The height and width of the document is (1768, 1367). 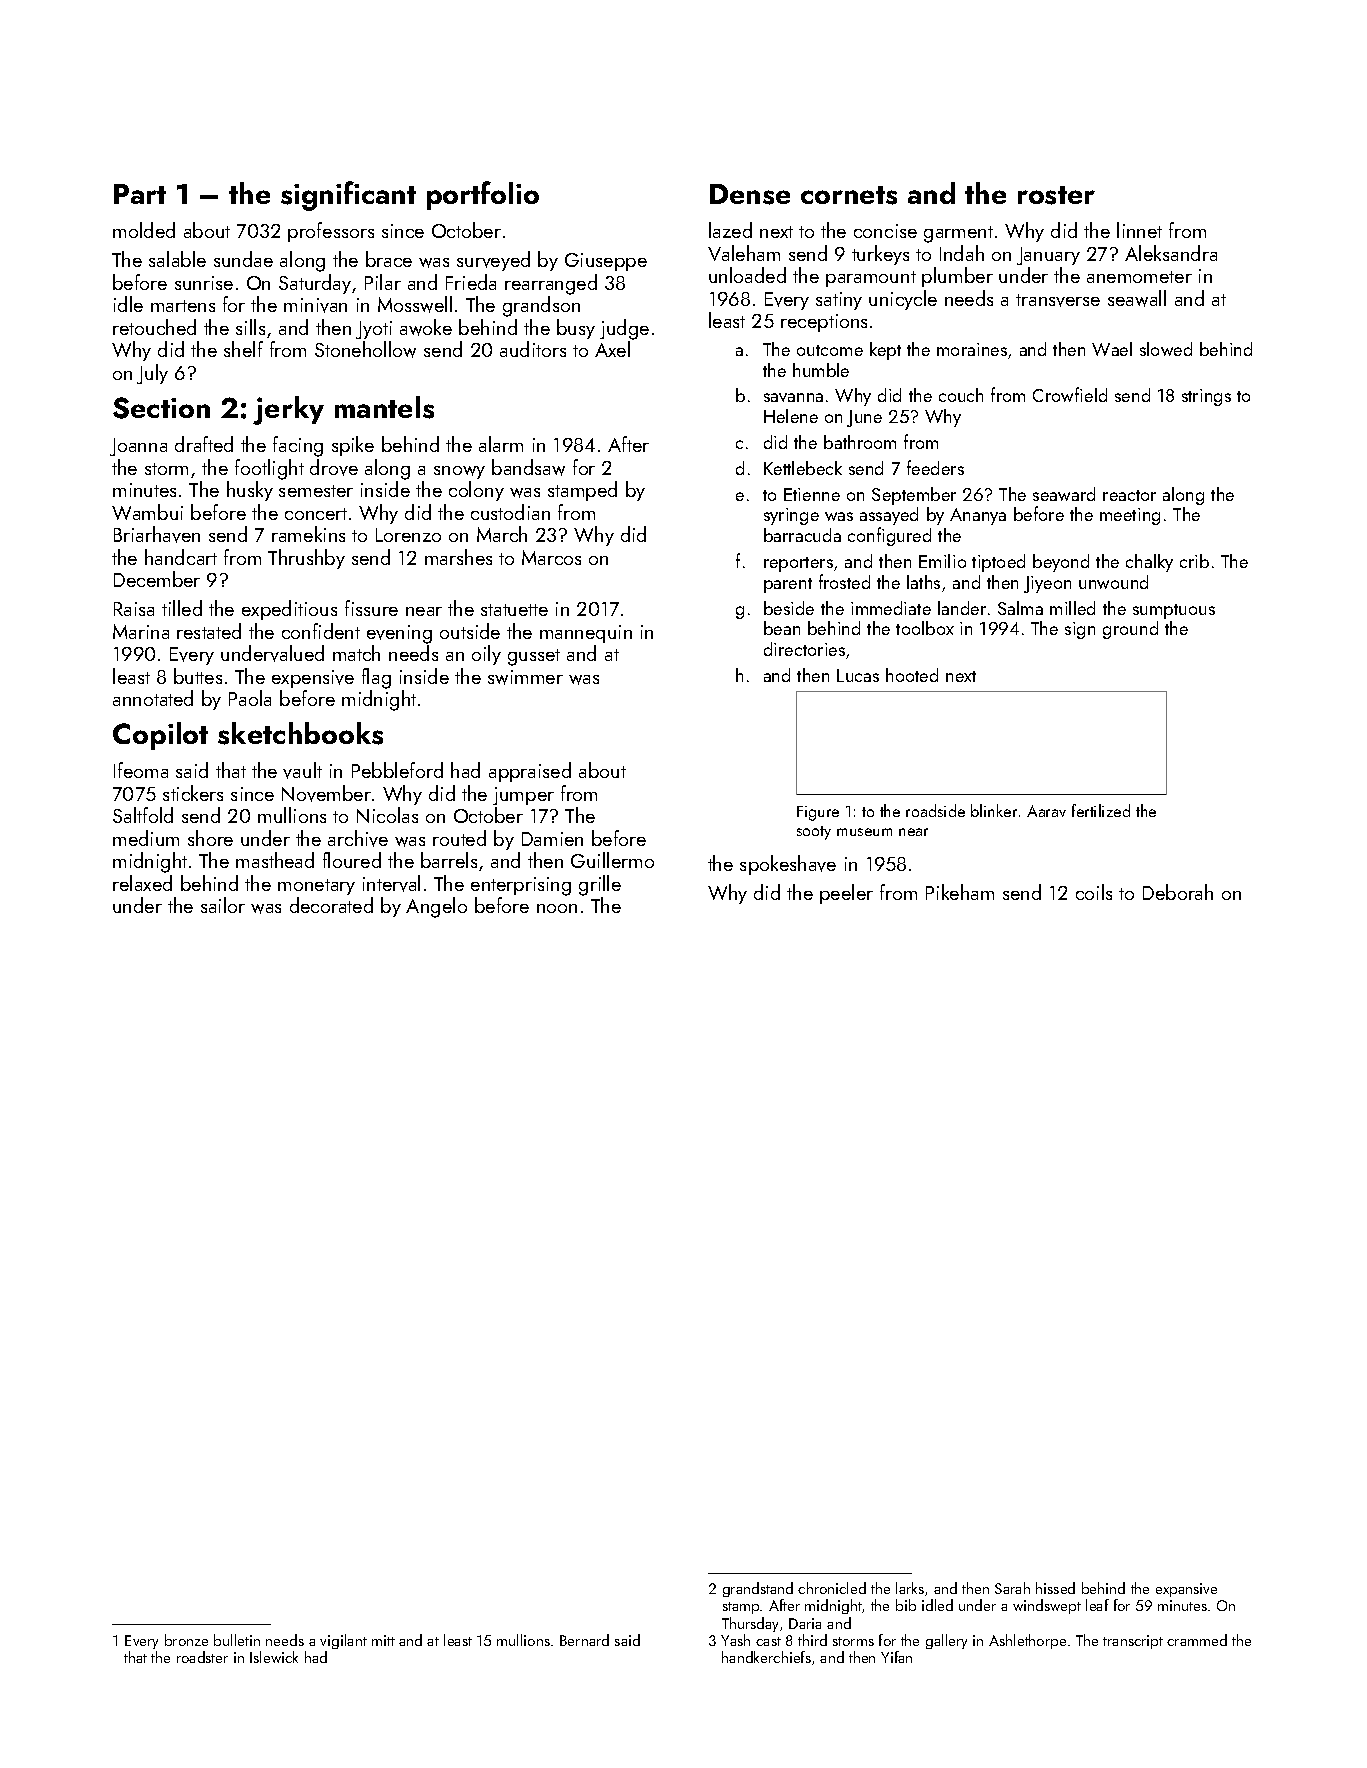 What do you see at coordinates (142, 883) in the document?
I see `relaxed` at bounding box center [142, 883].
